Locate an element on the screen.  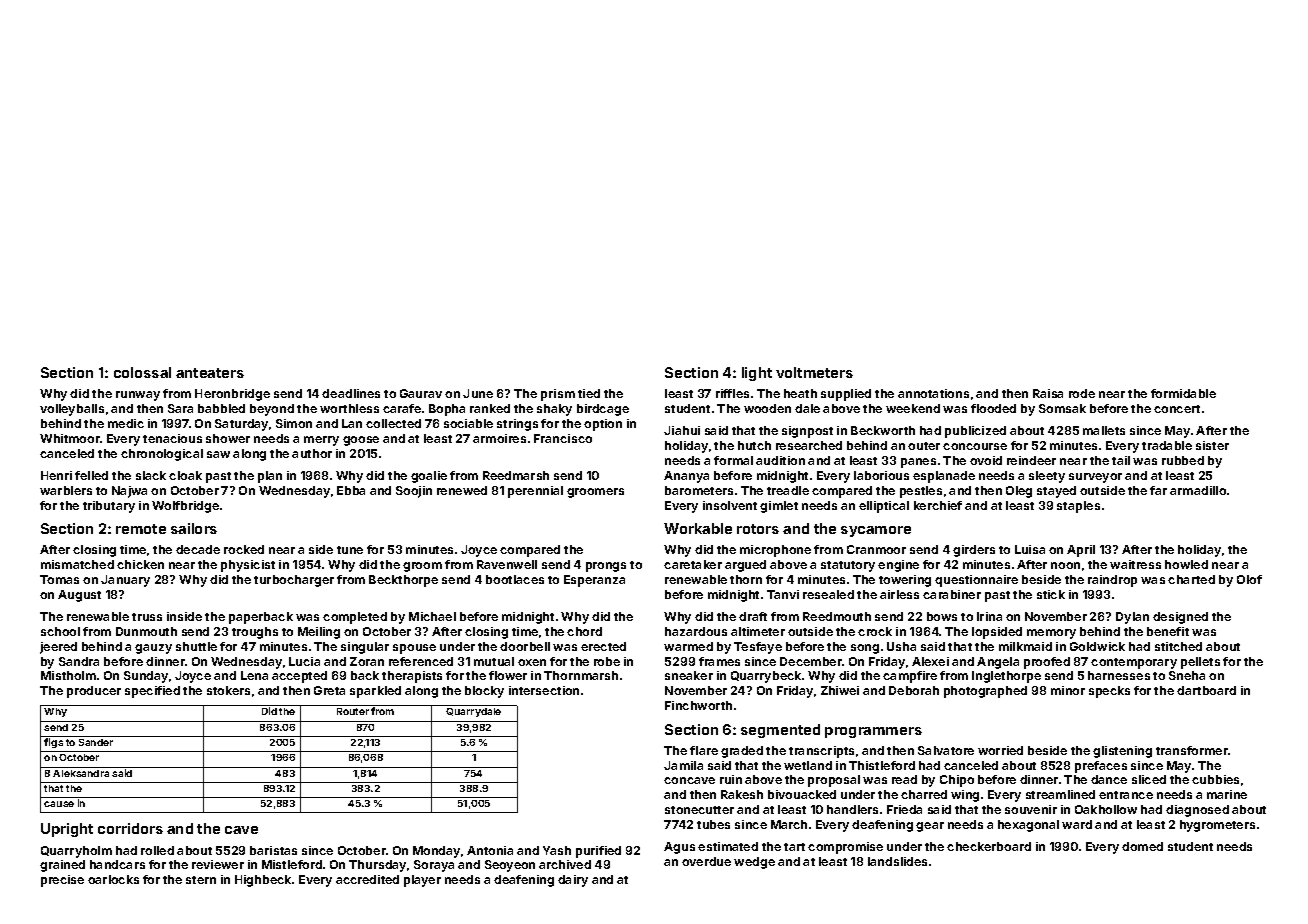
school is located at coordinates (60, 631).
